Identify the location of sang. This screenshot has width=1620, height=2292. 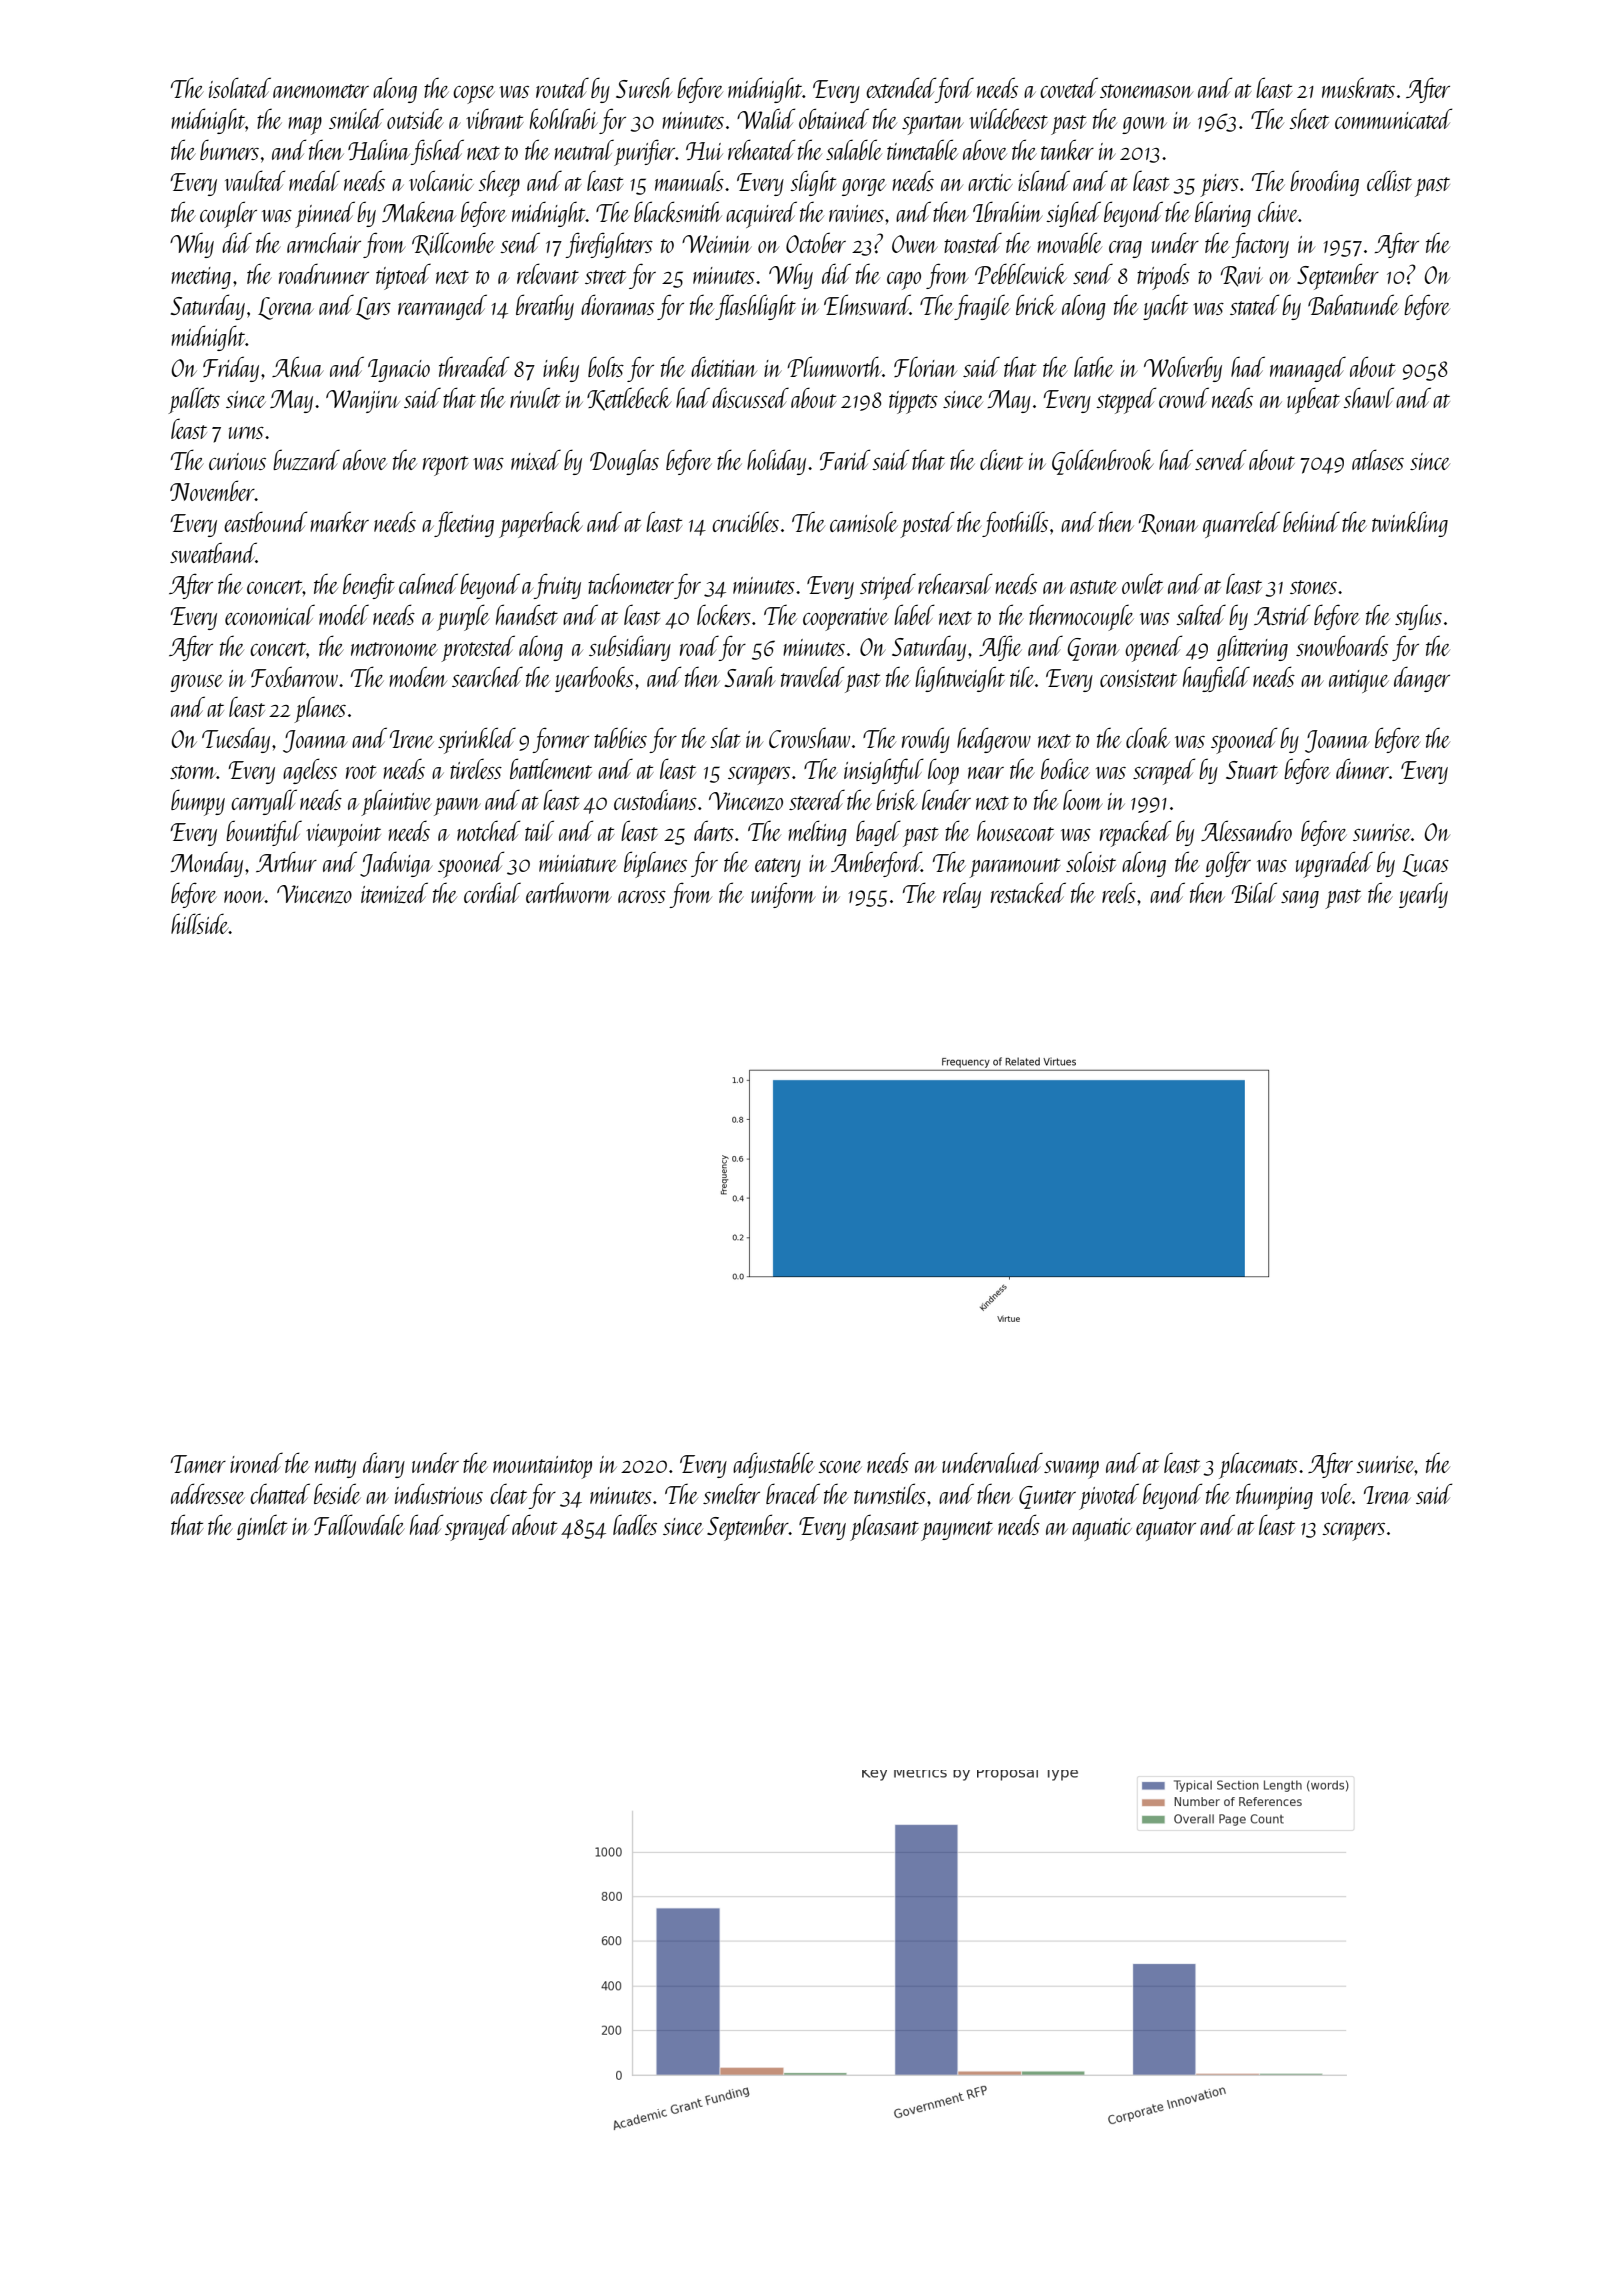
(1300, 899).
